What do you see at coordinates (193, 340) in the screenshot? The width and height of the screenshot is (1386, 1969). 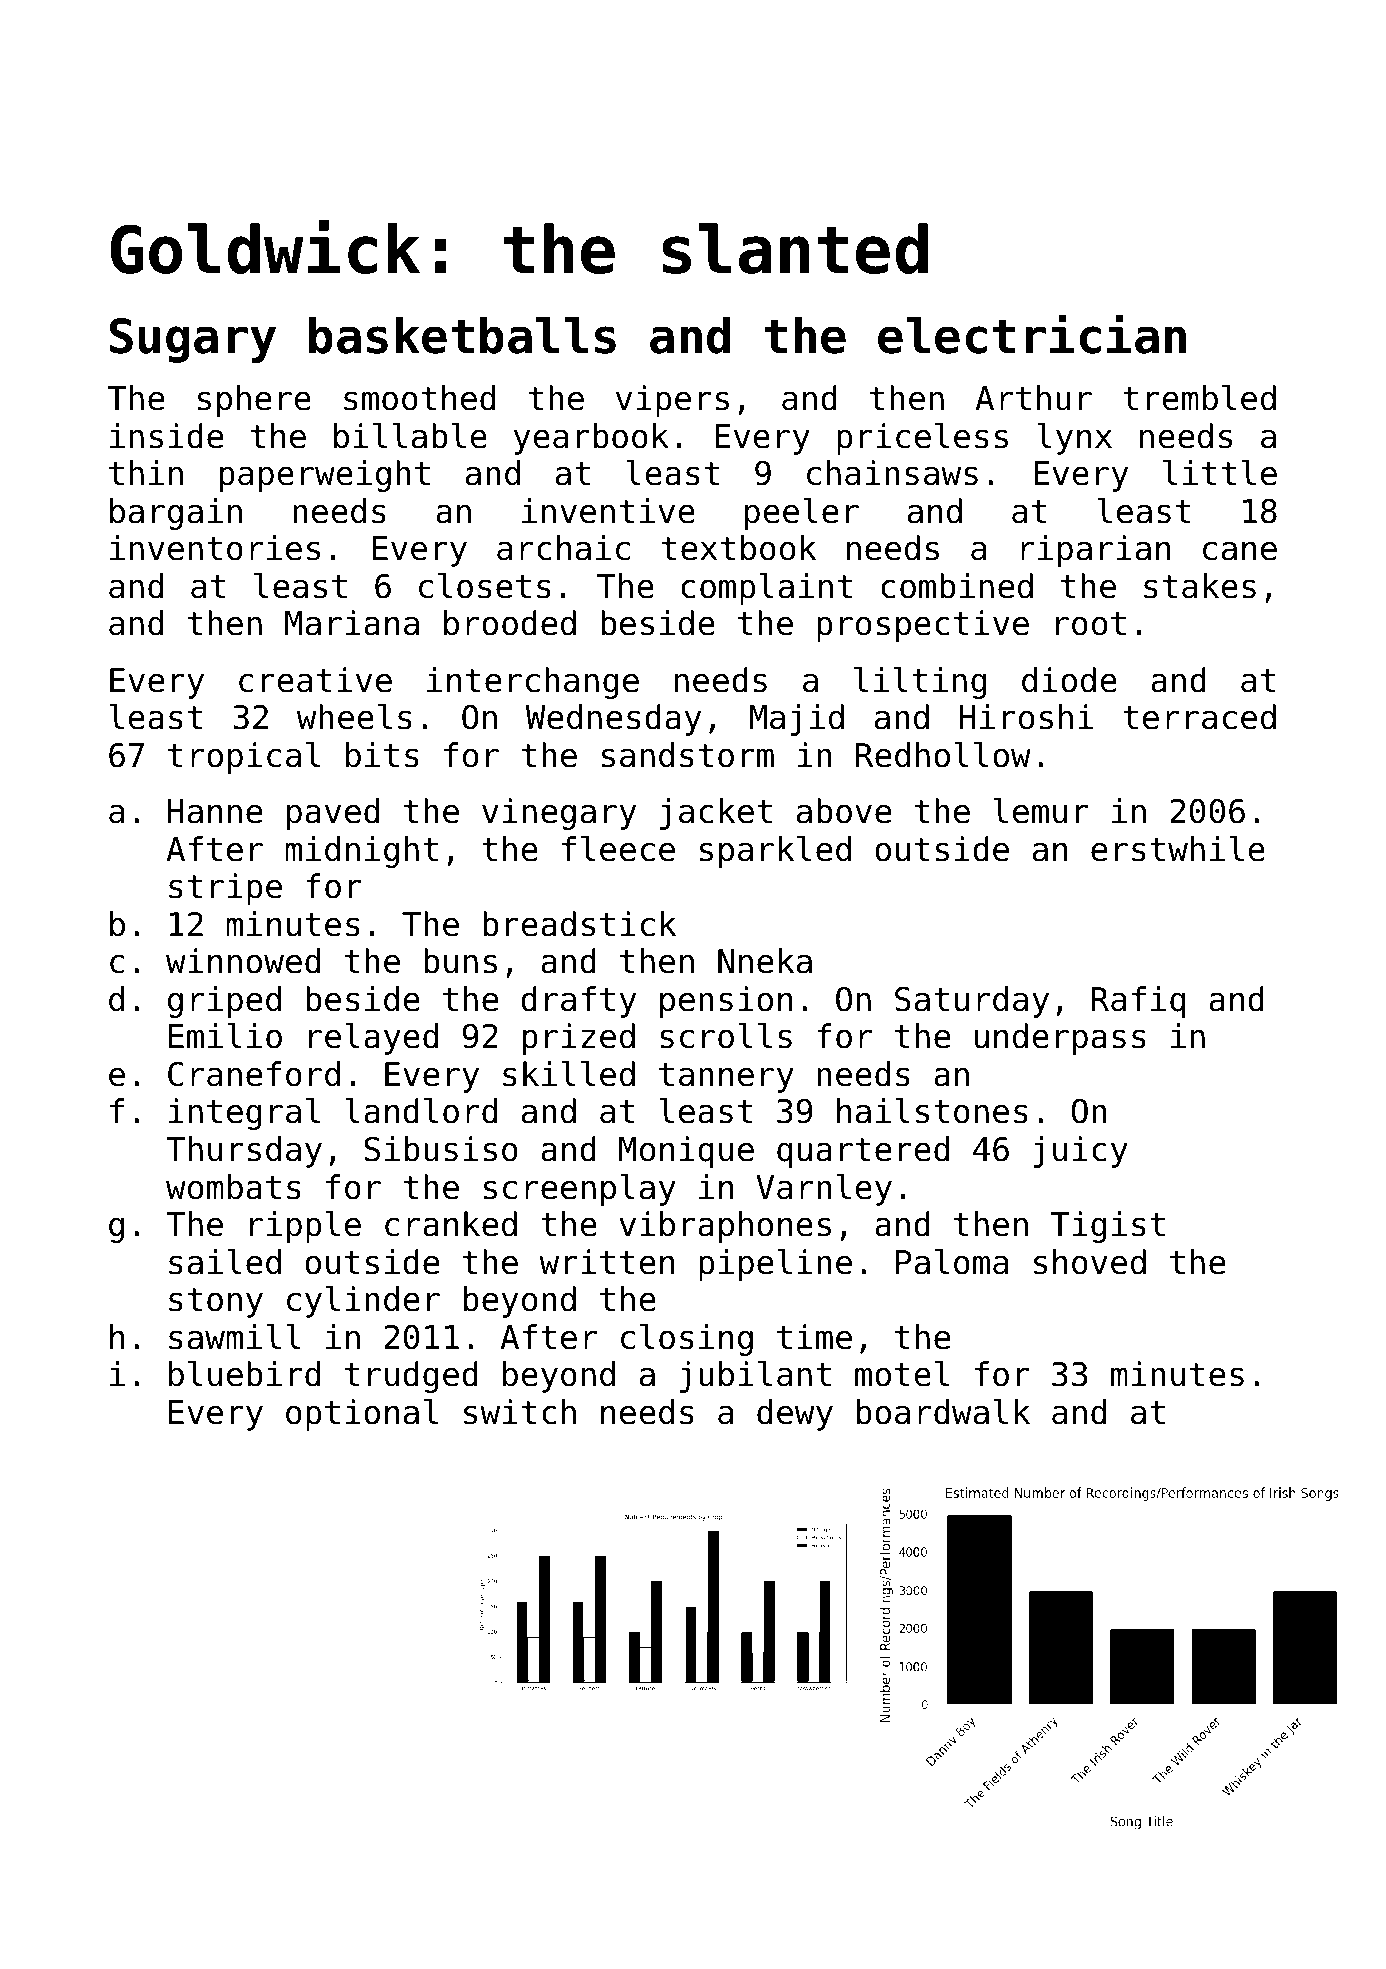 I see `Sugary` at bounding box center [193, 340].
